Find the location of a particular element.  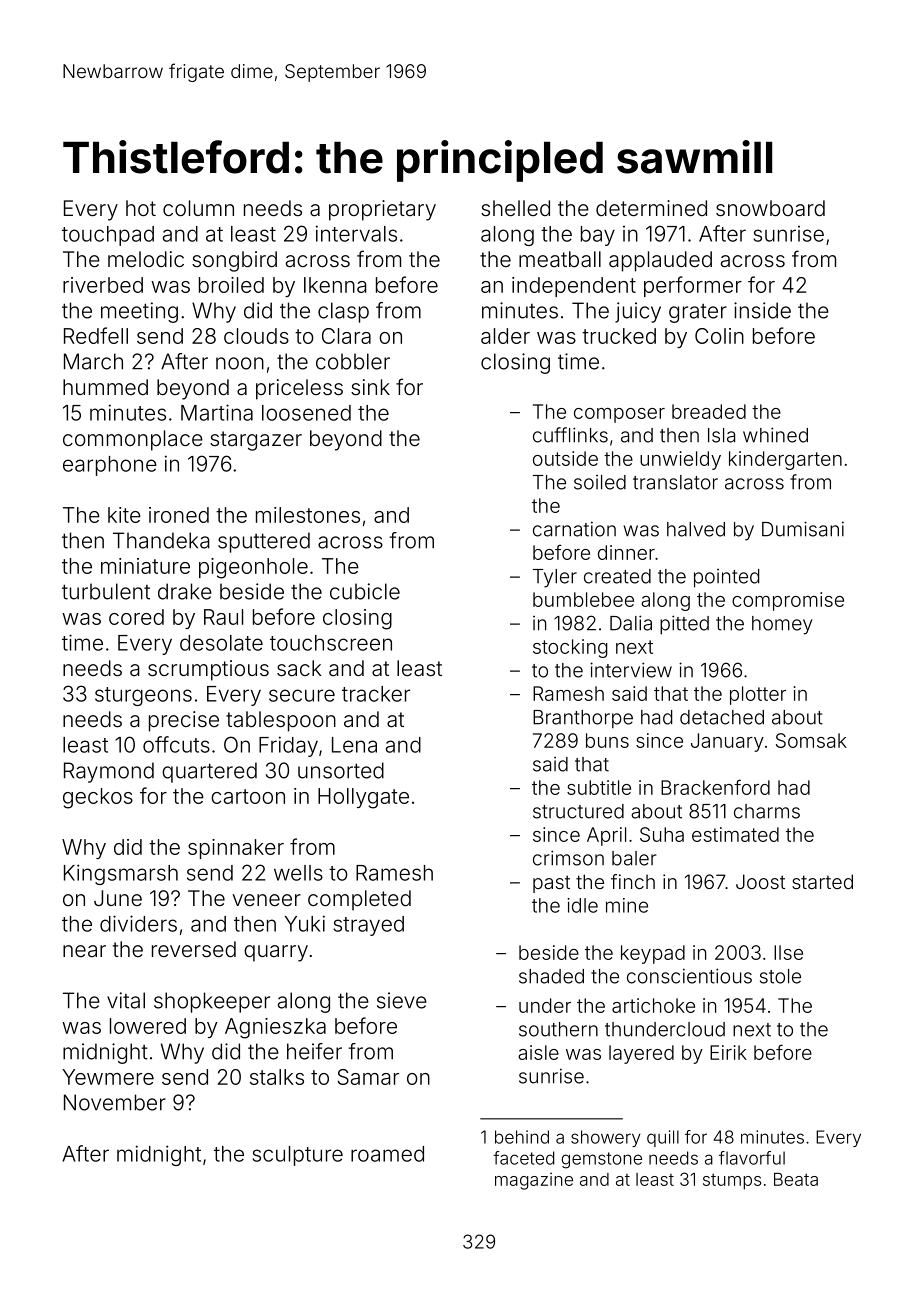

carnation is located at coordinates (574, 529).
